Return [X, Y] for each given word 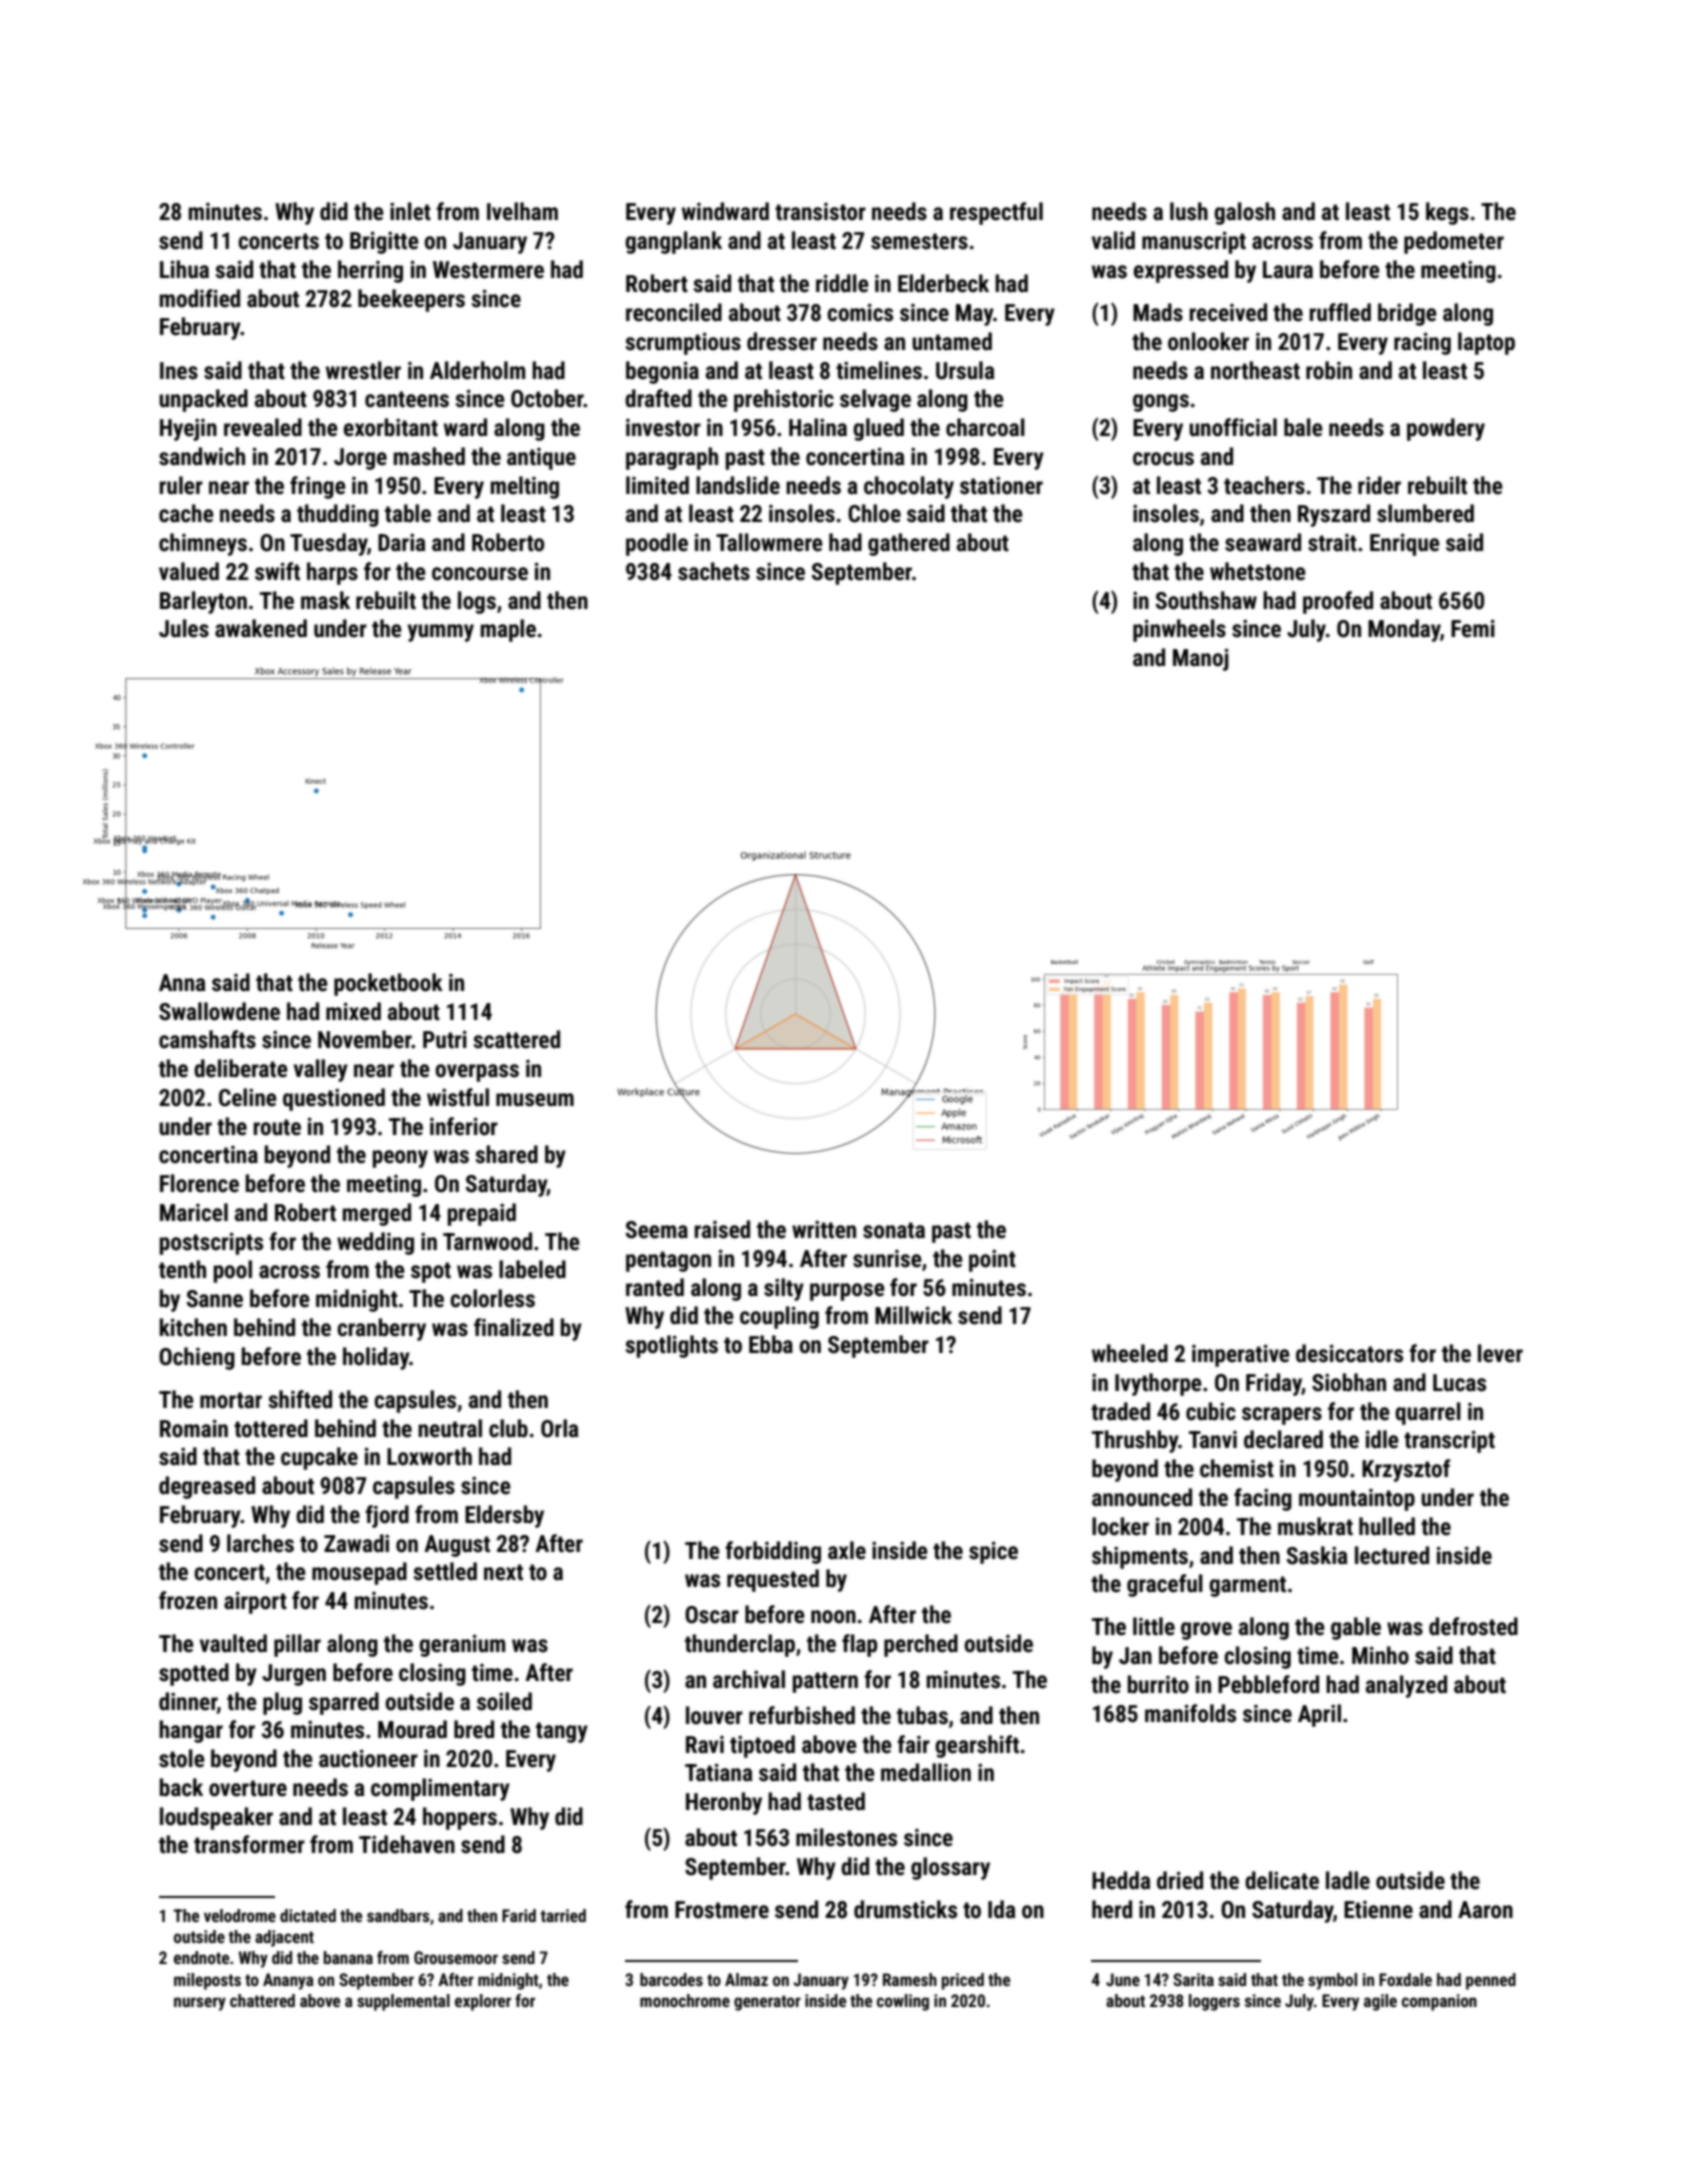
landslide [738, 485]
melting [525, 487]
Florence [199, 1183]
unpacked [203, 400]
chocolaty [909, 487]
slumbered [1425, 513]
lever [1500, 1353]
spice [993, 1552]
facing [1263, 1499]
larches [260, 1543]
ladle [1348, 1880]
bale [1303, 427]
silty [784, 1289]
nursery [200, 2004]
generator [767, 2003]
